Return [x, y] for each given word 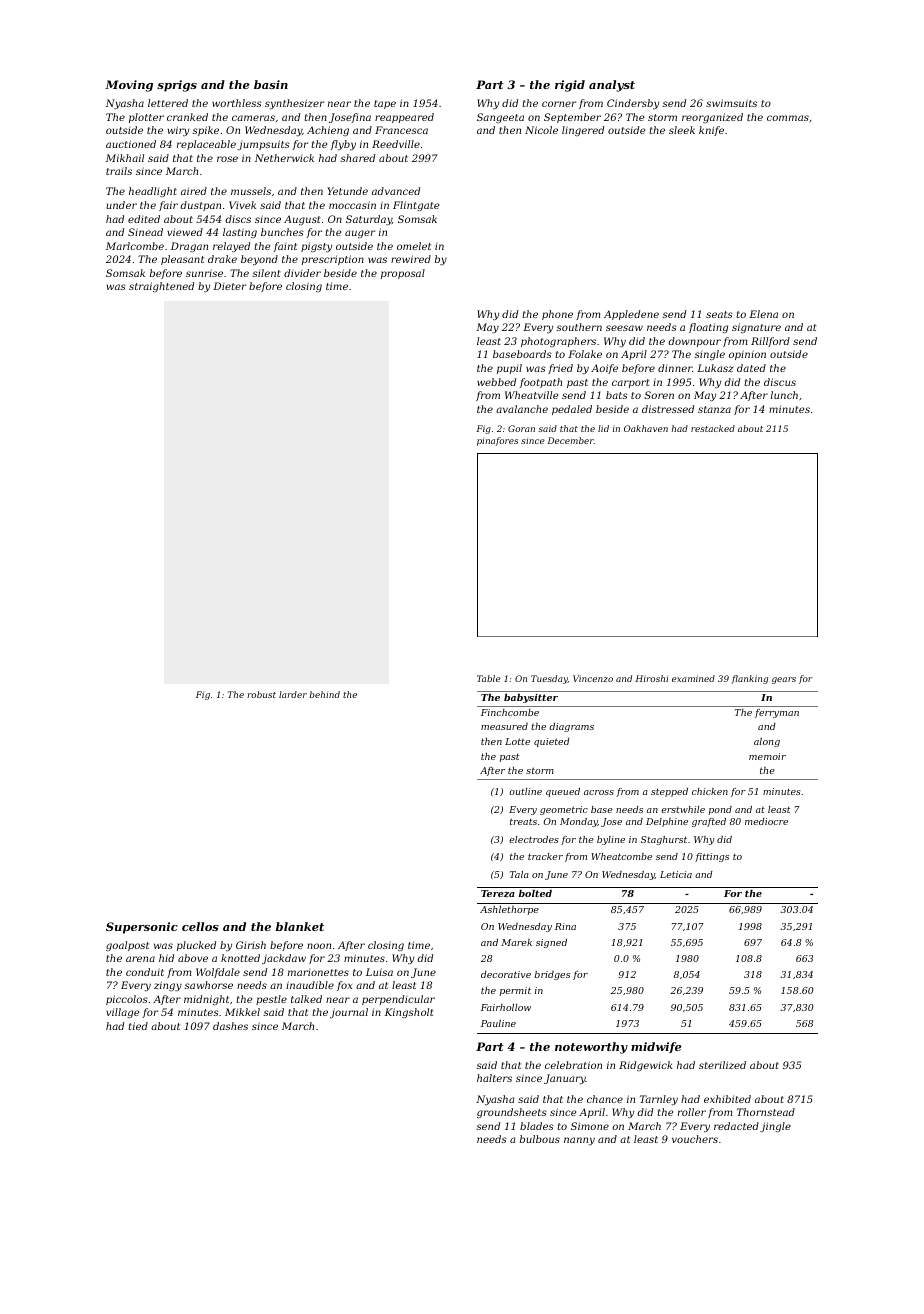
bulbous [540, 1139]
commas [788, 118]
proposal [403, 274]
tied [138, 1026]
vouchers [695, 1139]
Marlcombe [135, 246]
